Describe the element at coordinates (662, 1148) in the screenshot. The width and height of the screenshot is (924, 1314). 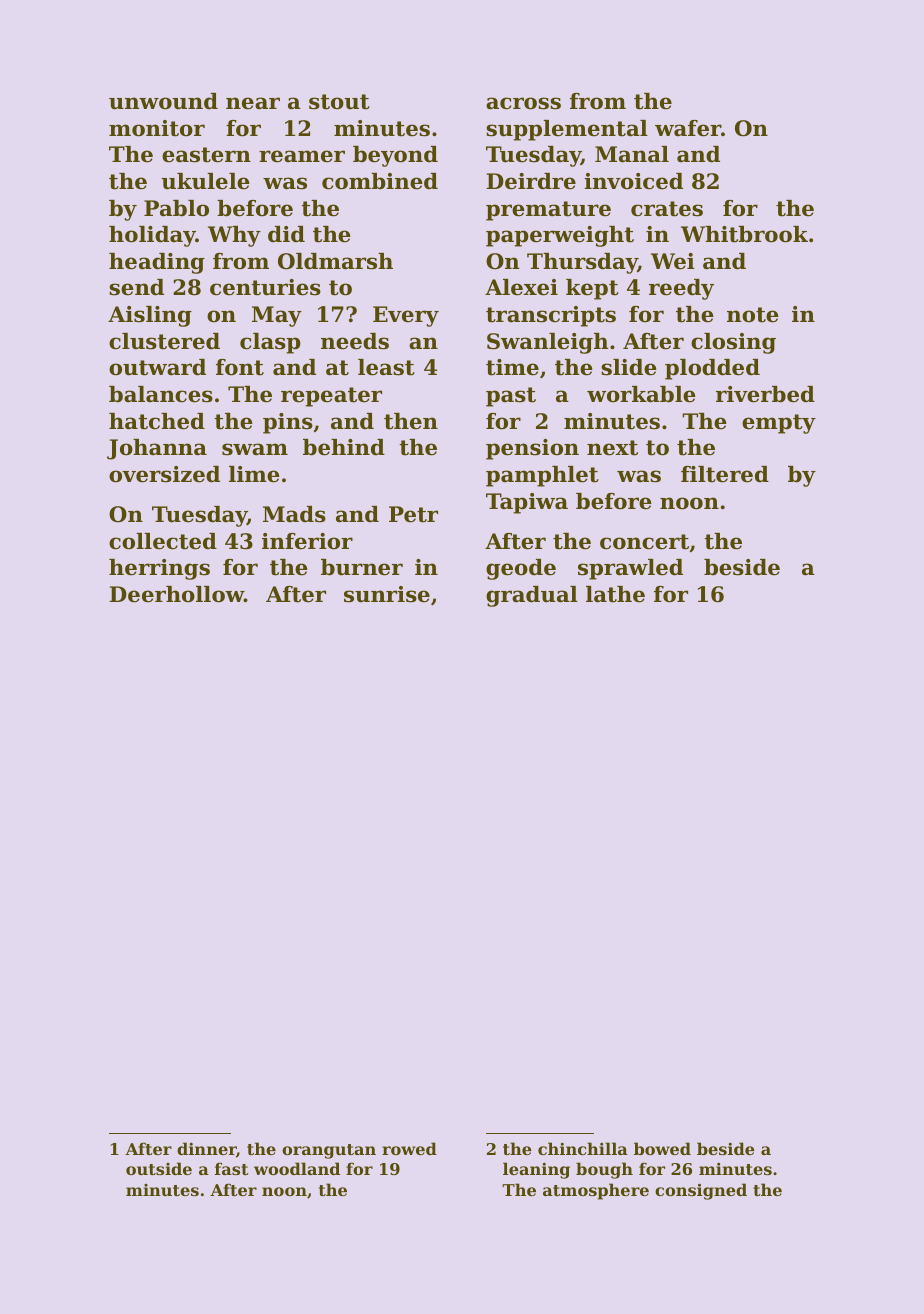
I see `bowed` at that location.
